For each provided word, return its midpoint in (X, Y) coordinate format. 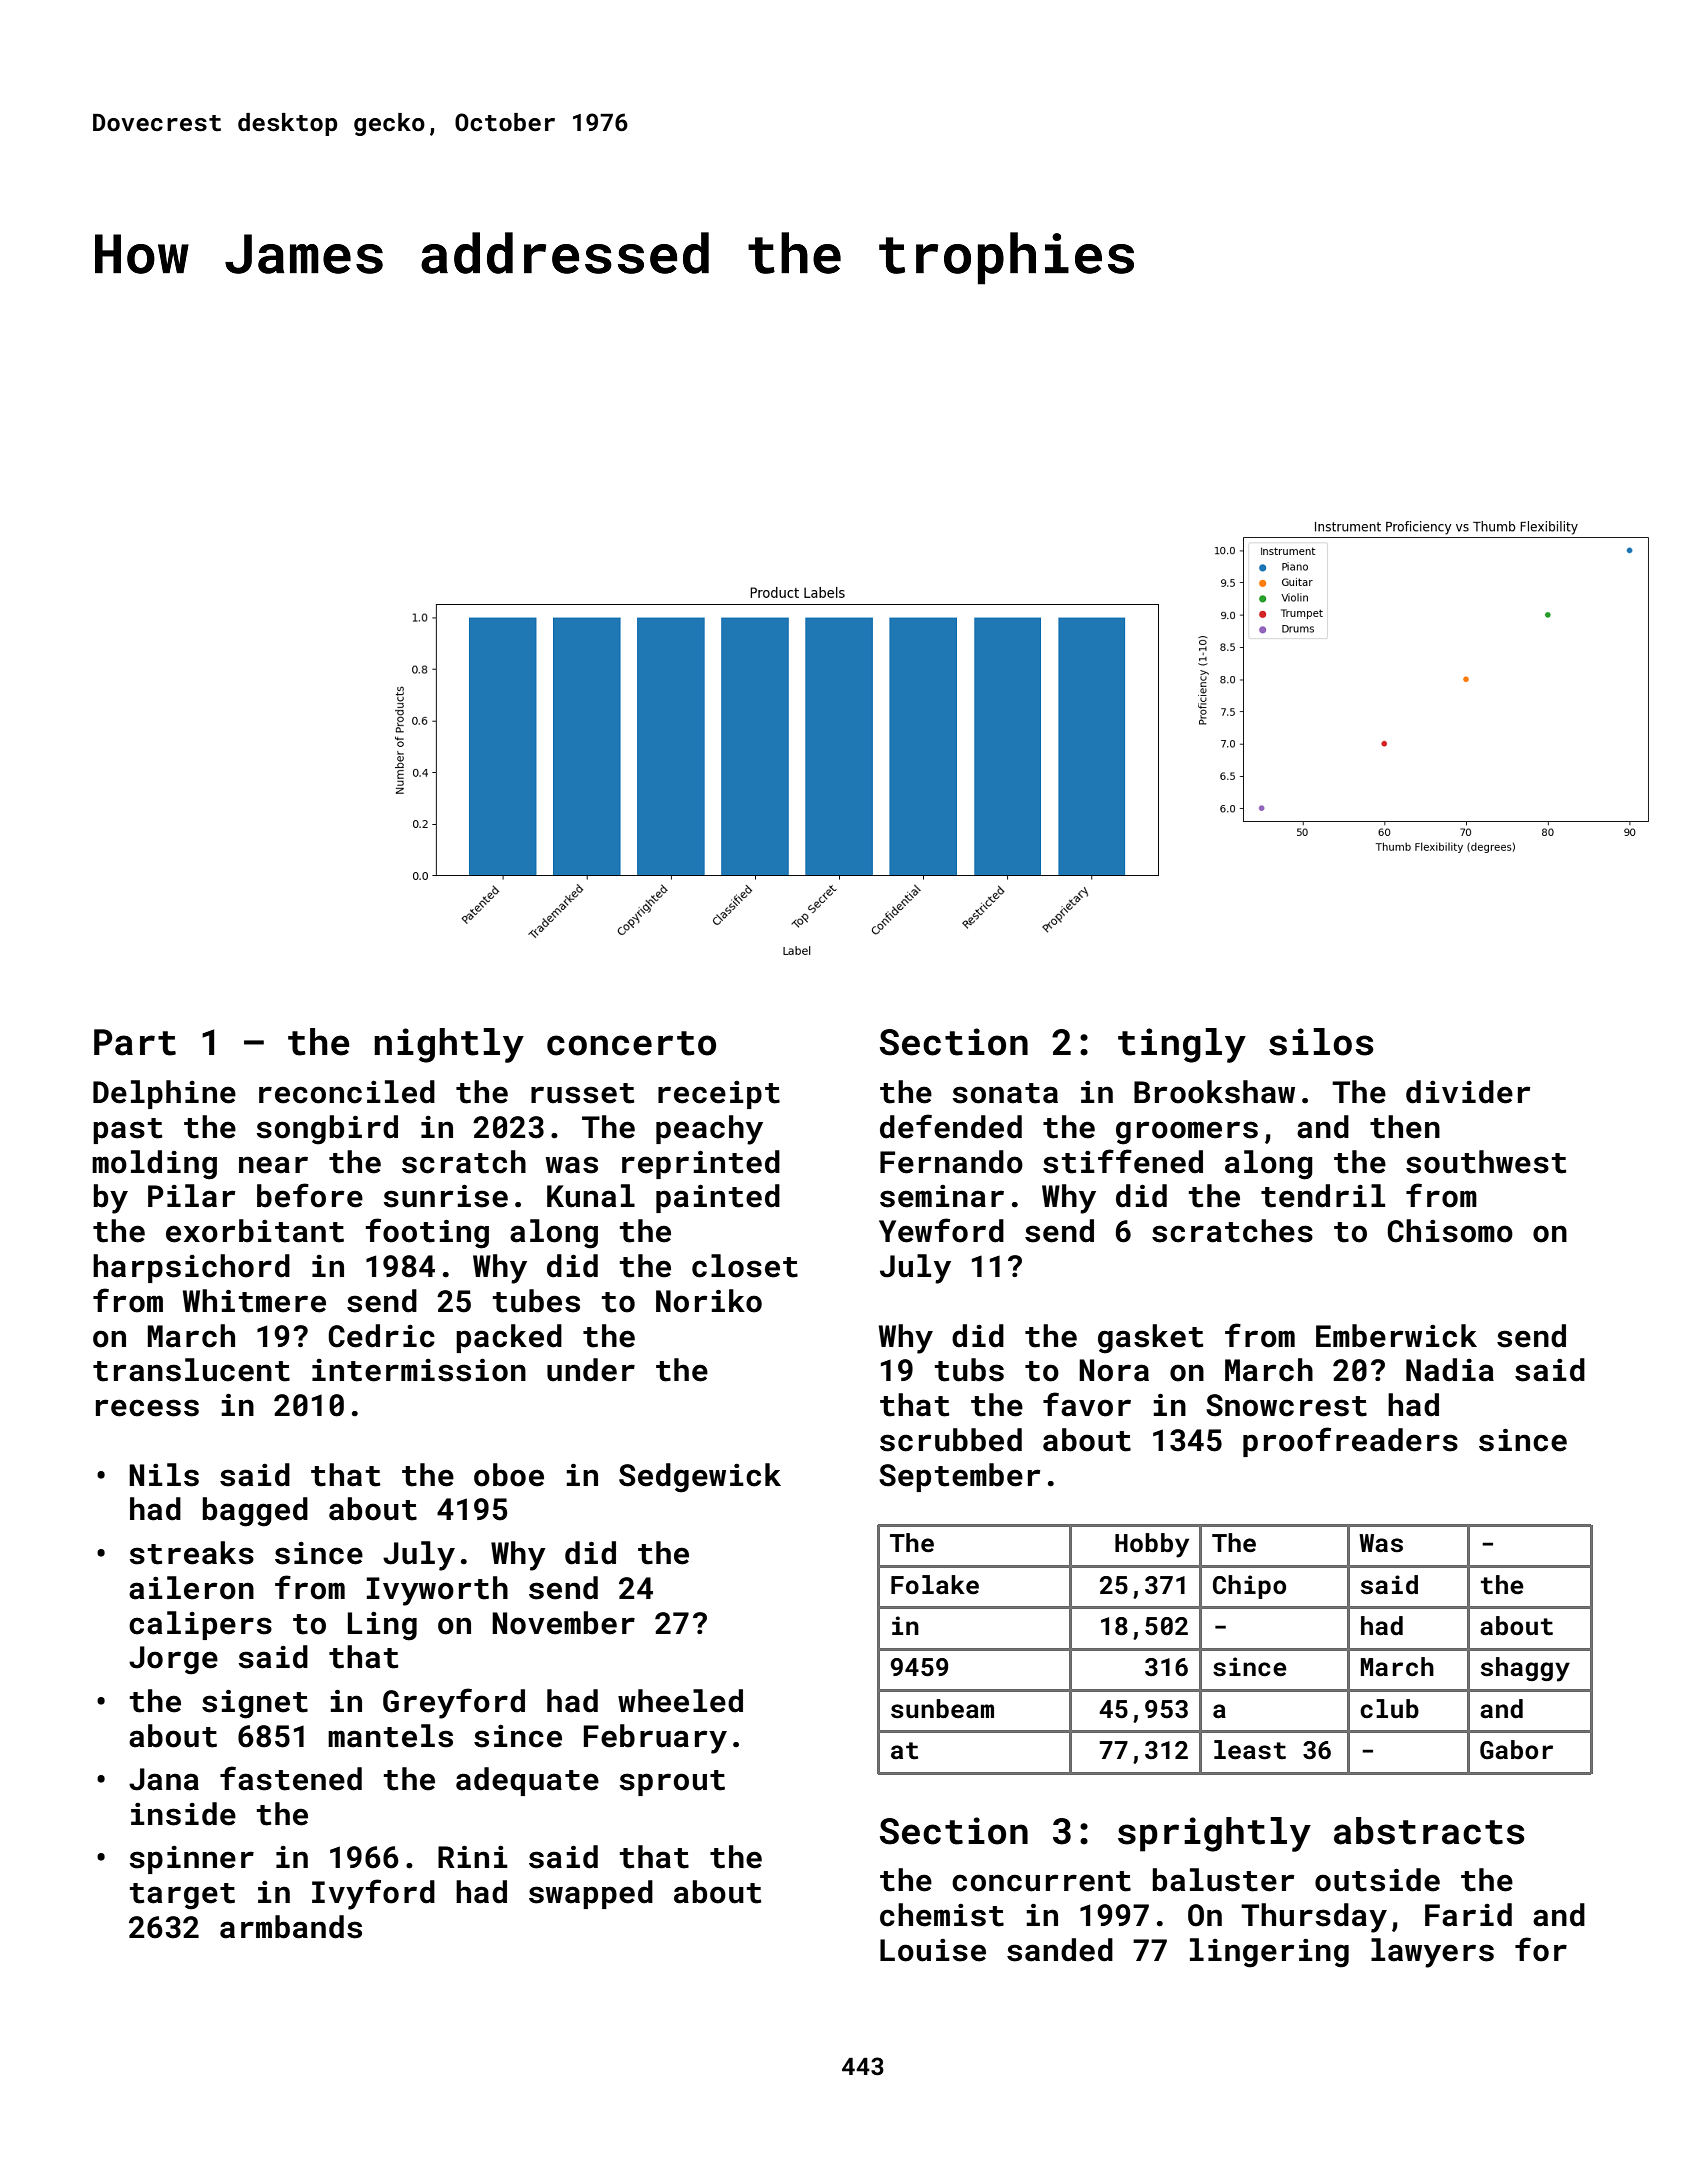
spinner (192, 1860)
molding (154, 1165)
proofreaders (1350, 1442)
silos (1321, 1042)
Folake (935, 1585)
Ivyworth (437, 1591)
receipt (719, 1095)
